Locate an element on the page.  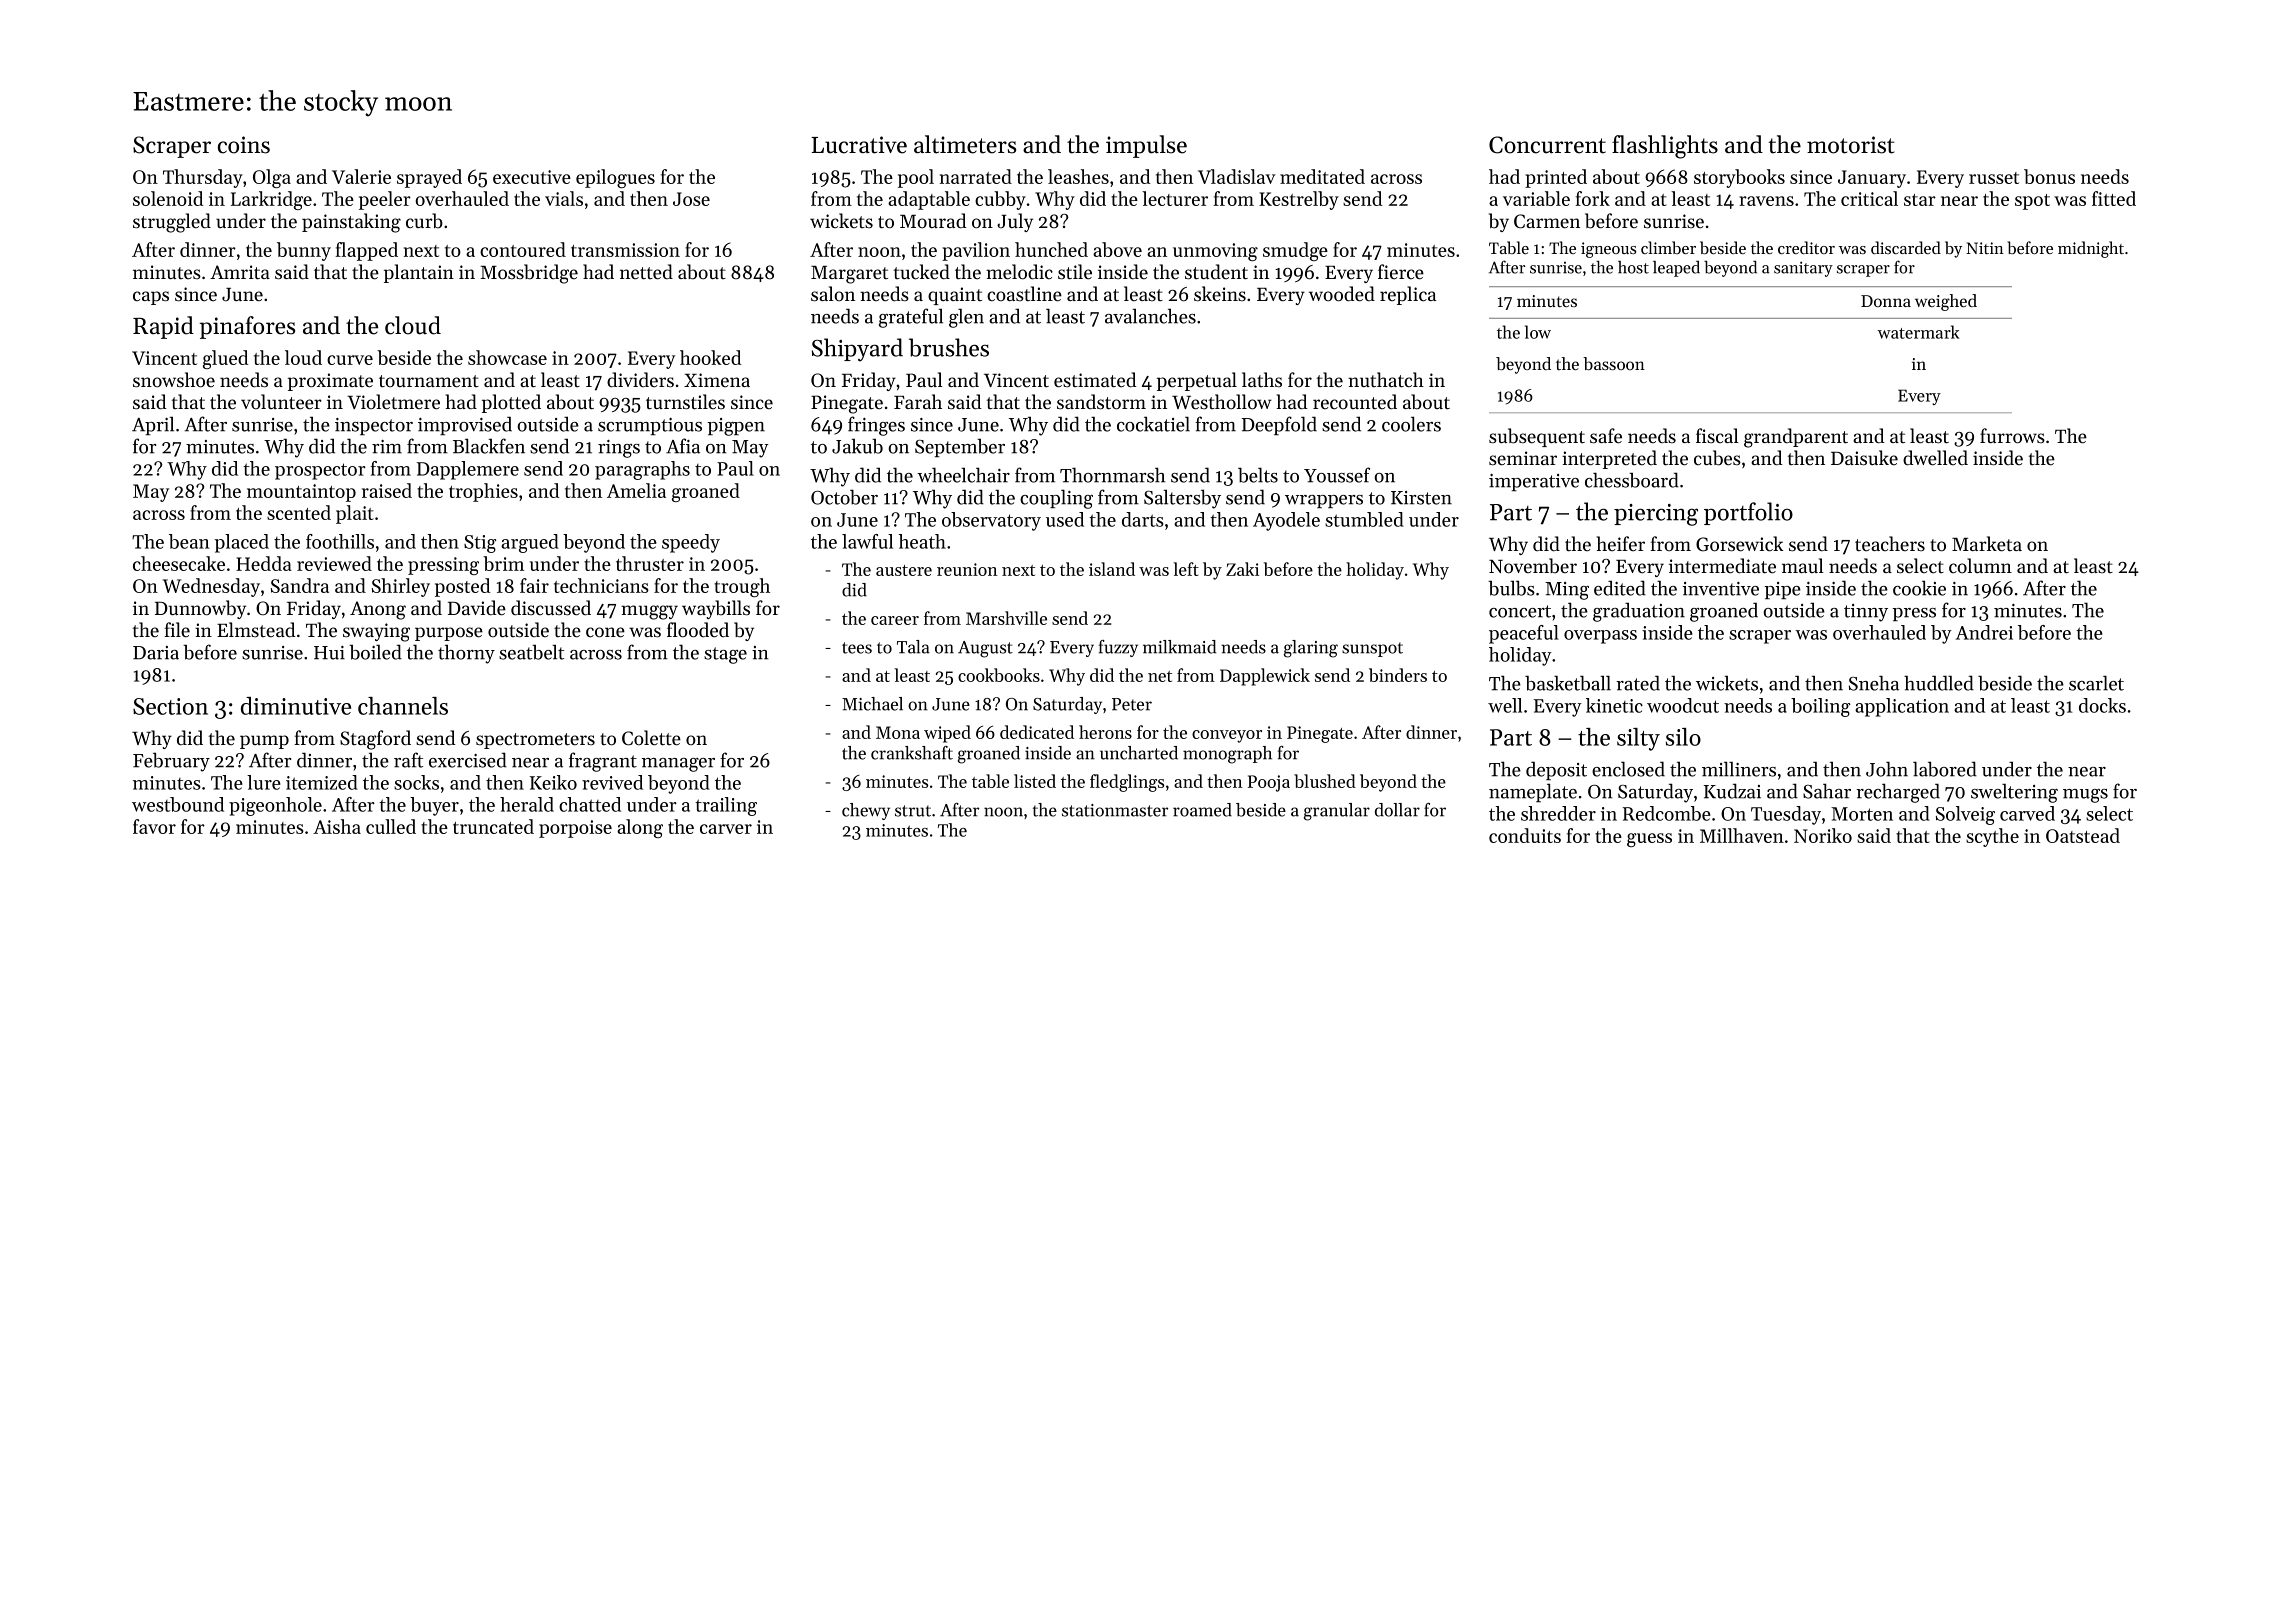
huddled is located at coordinates (1939, 683).
